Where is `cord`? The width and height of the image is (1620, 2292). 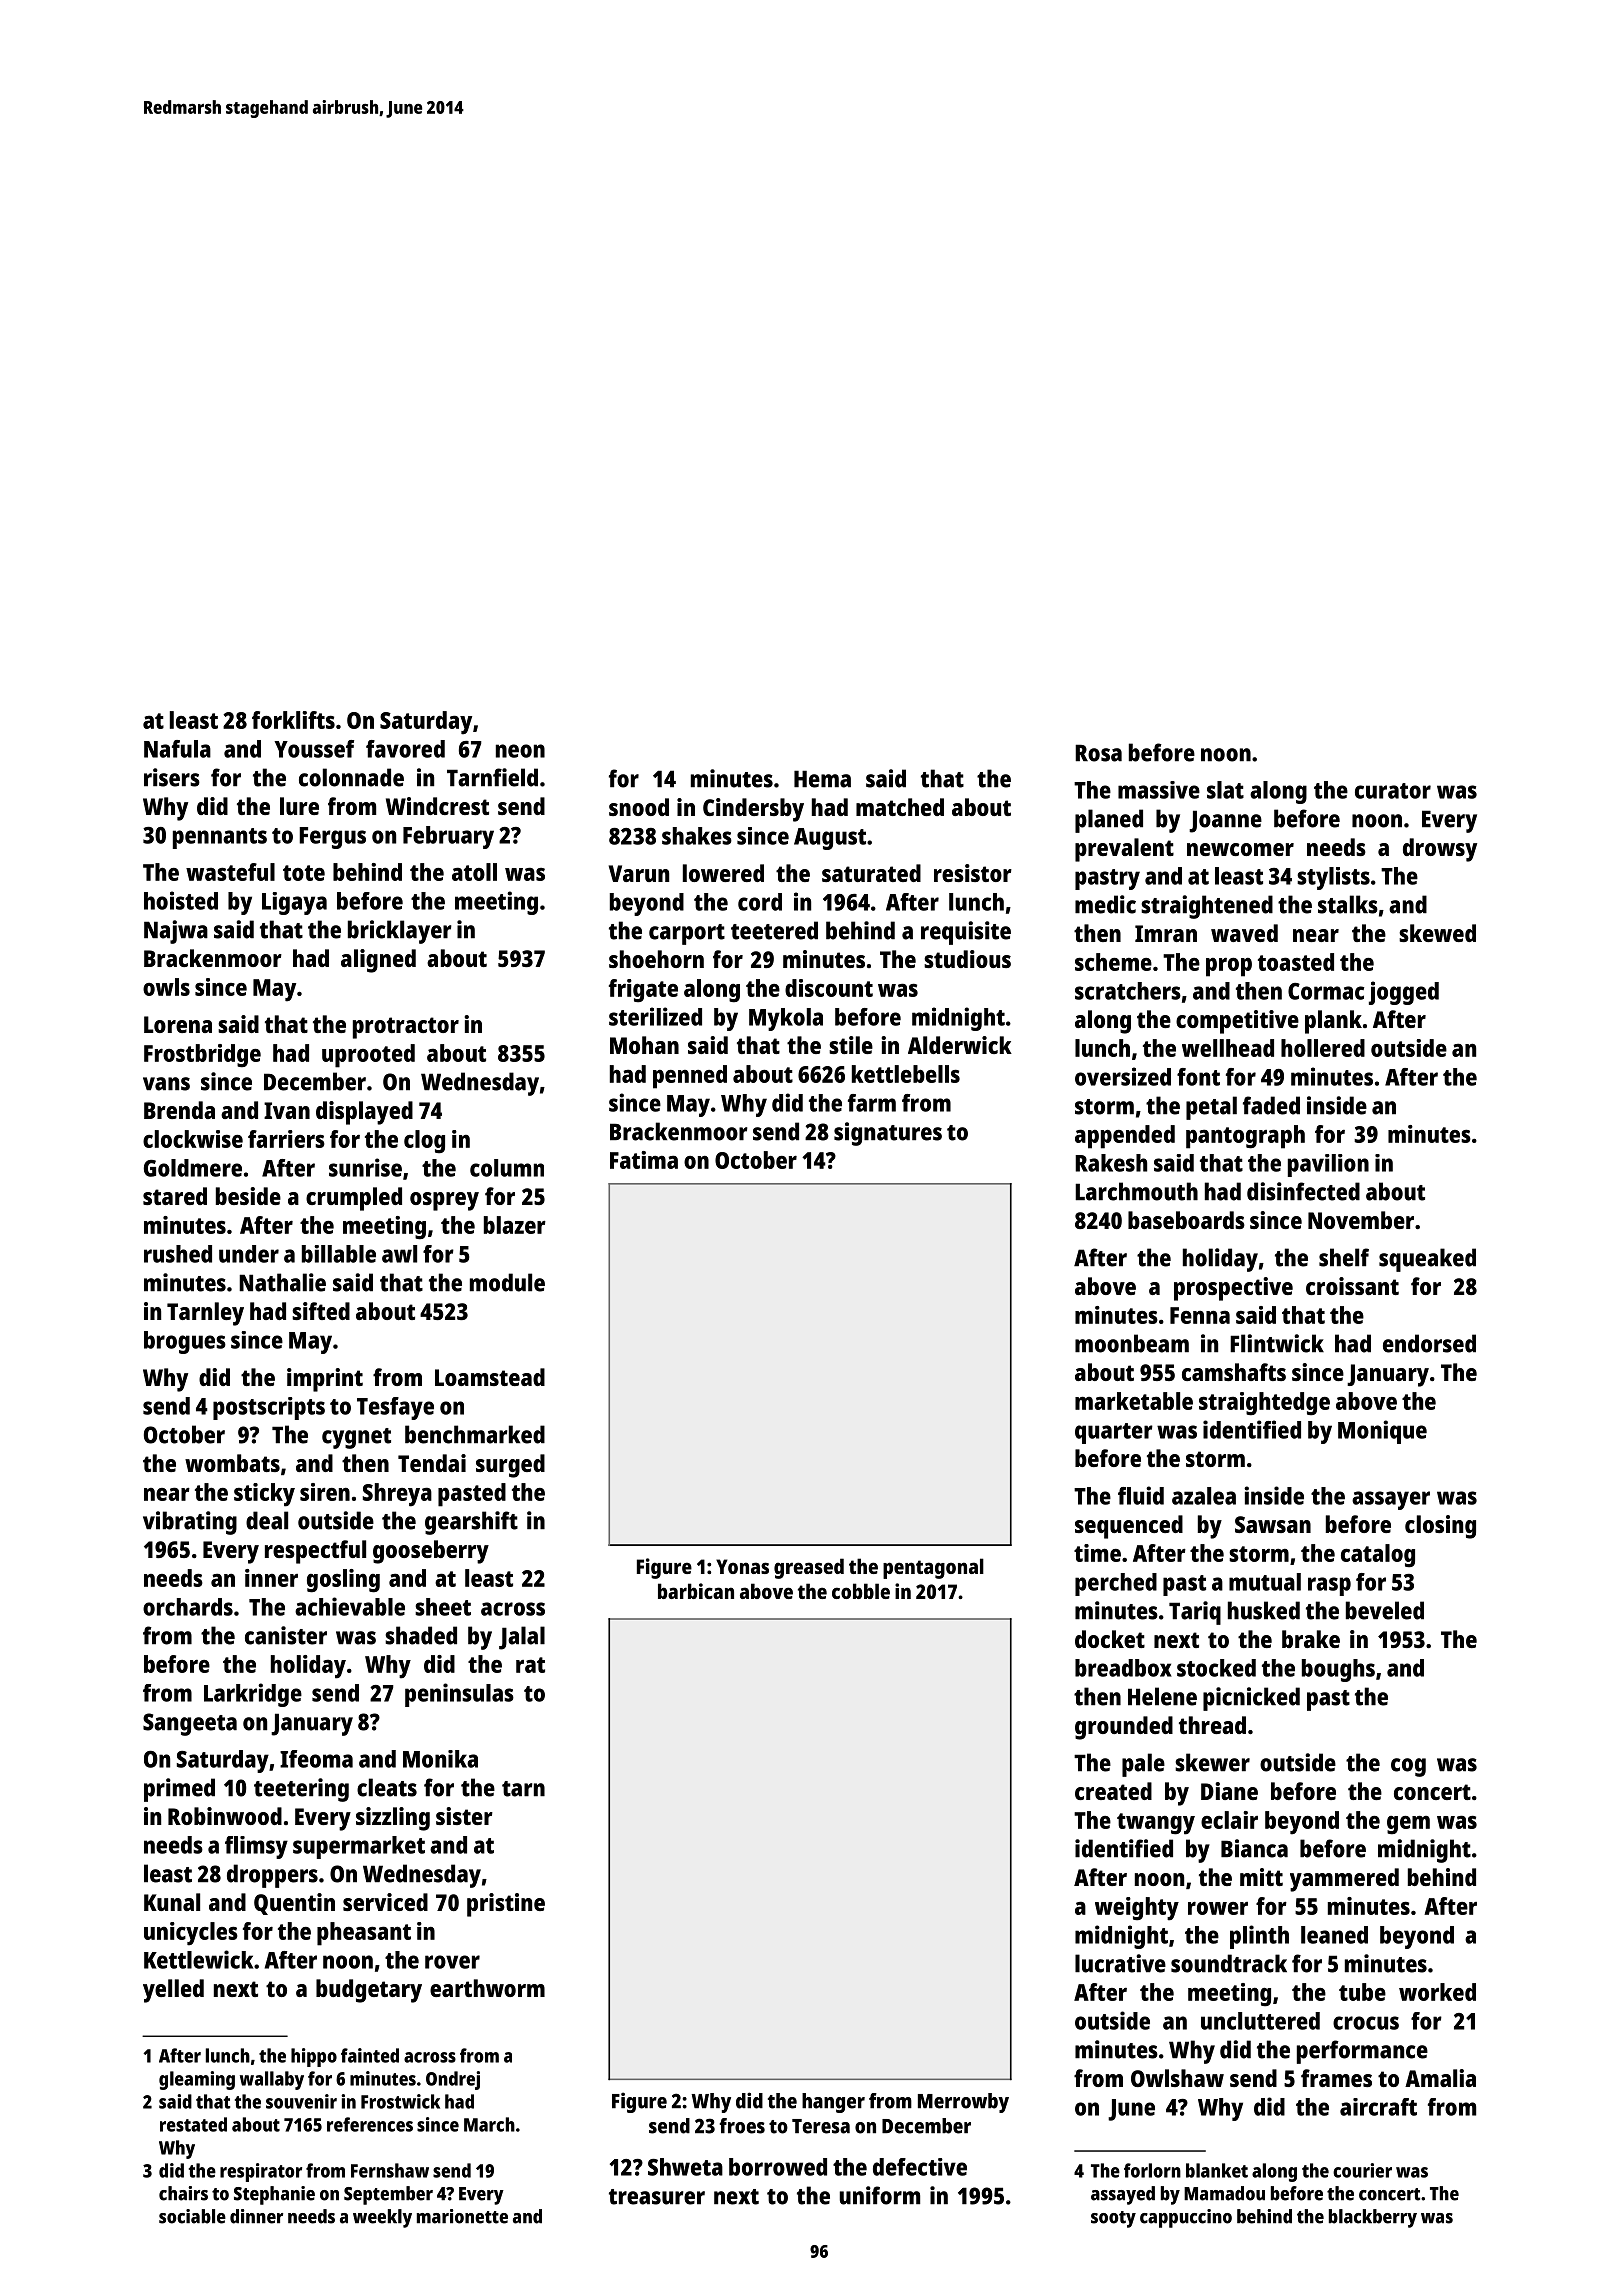
cord is located at coordinates (760, 902).
